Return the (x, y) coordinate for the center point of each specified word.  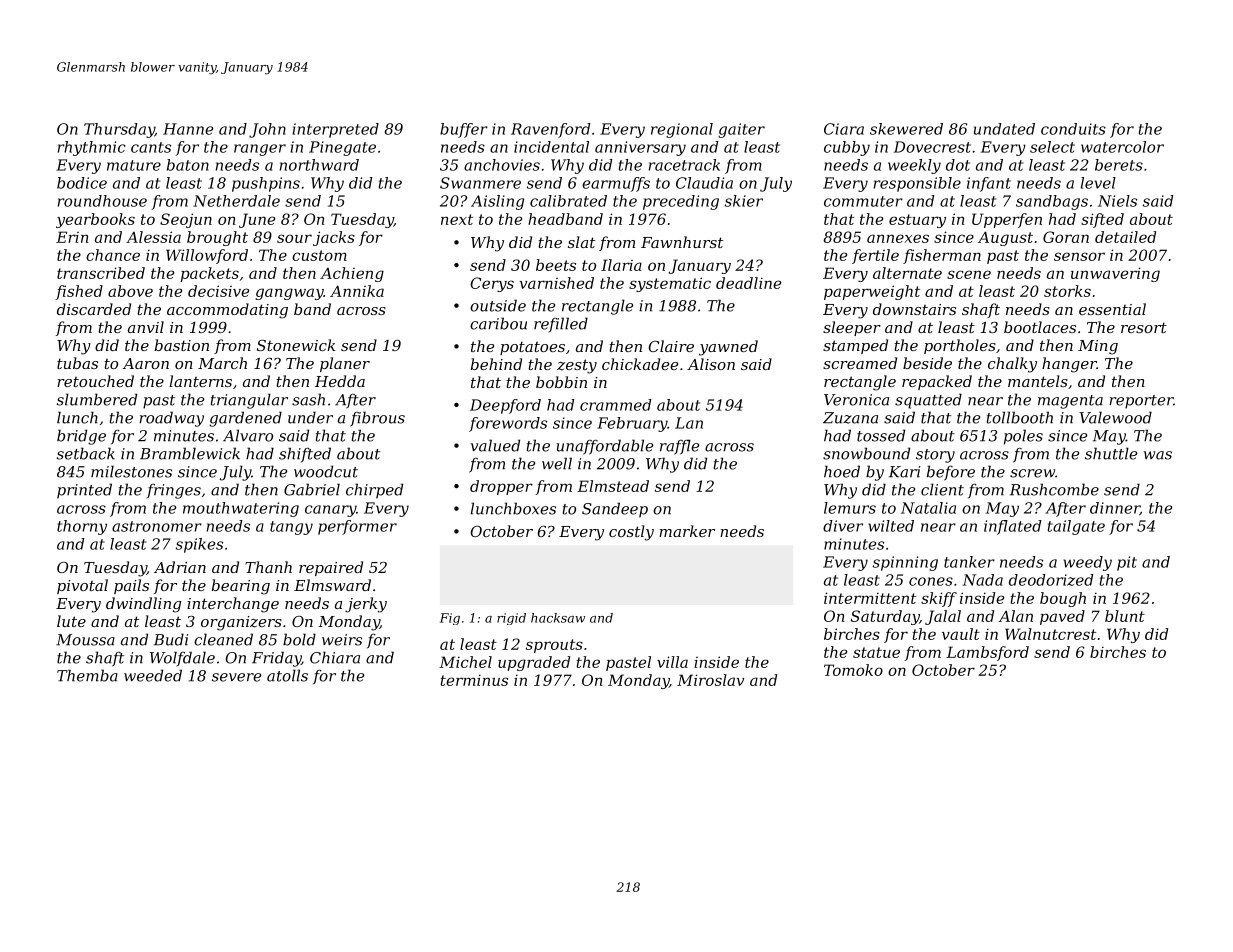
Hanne (188, 129)
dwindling (143, 605)
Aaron (145, 363)
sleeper (852, 328)
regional (682, 130)
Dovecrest (932, 147)
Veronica (856, 400)
